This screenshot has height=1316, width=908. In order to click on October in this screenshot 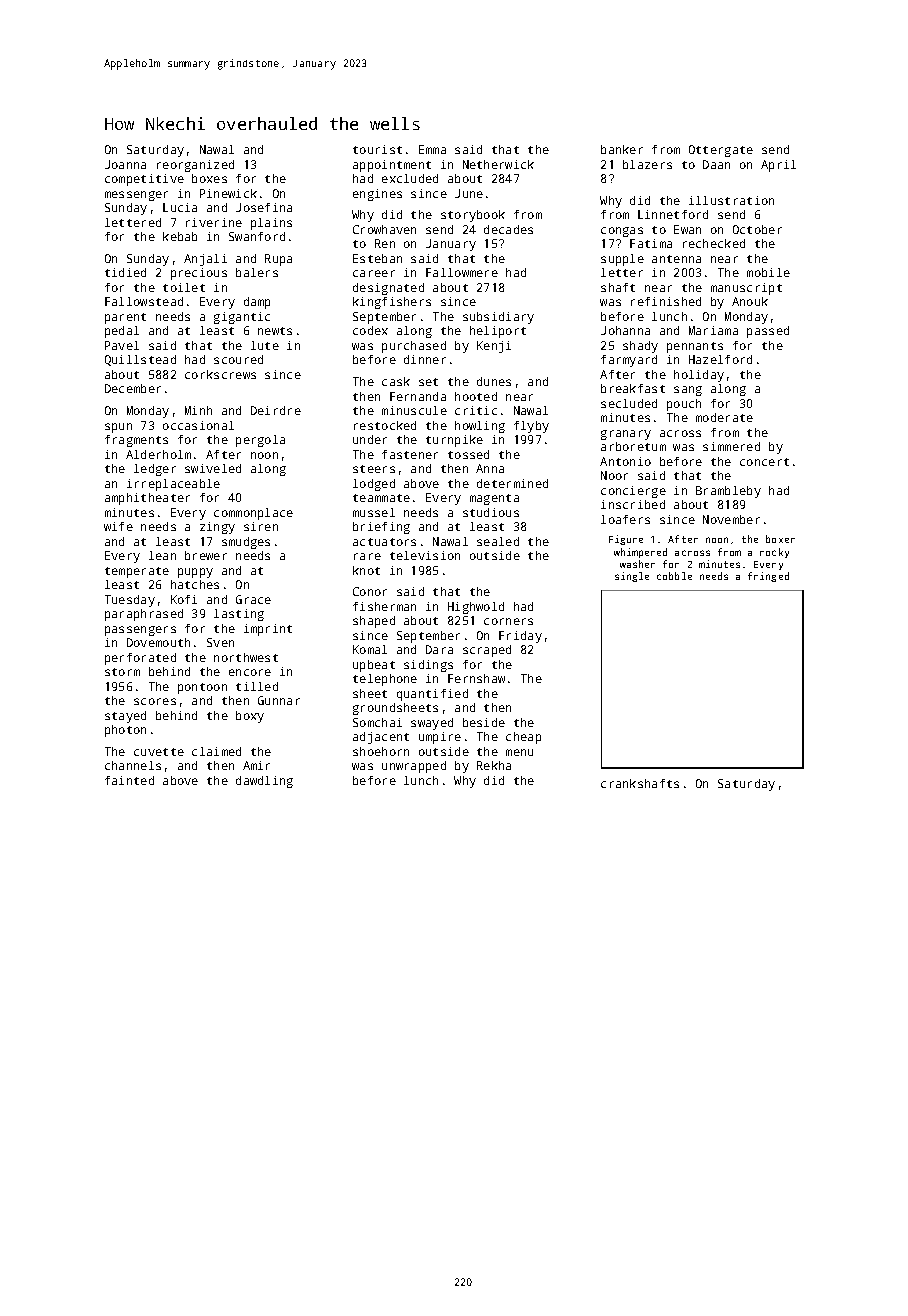, I will do `click(757, 229)`.
